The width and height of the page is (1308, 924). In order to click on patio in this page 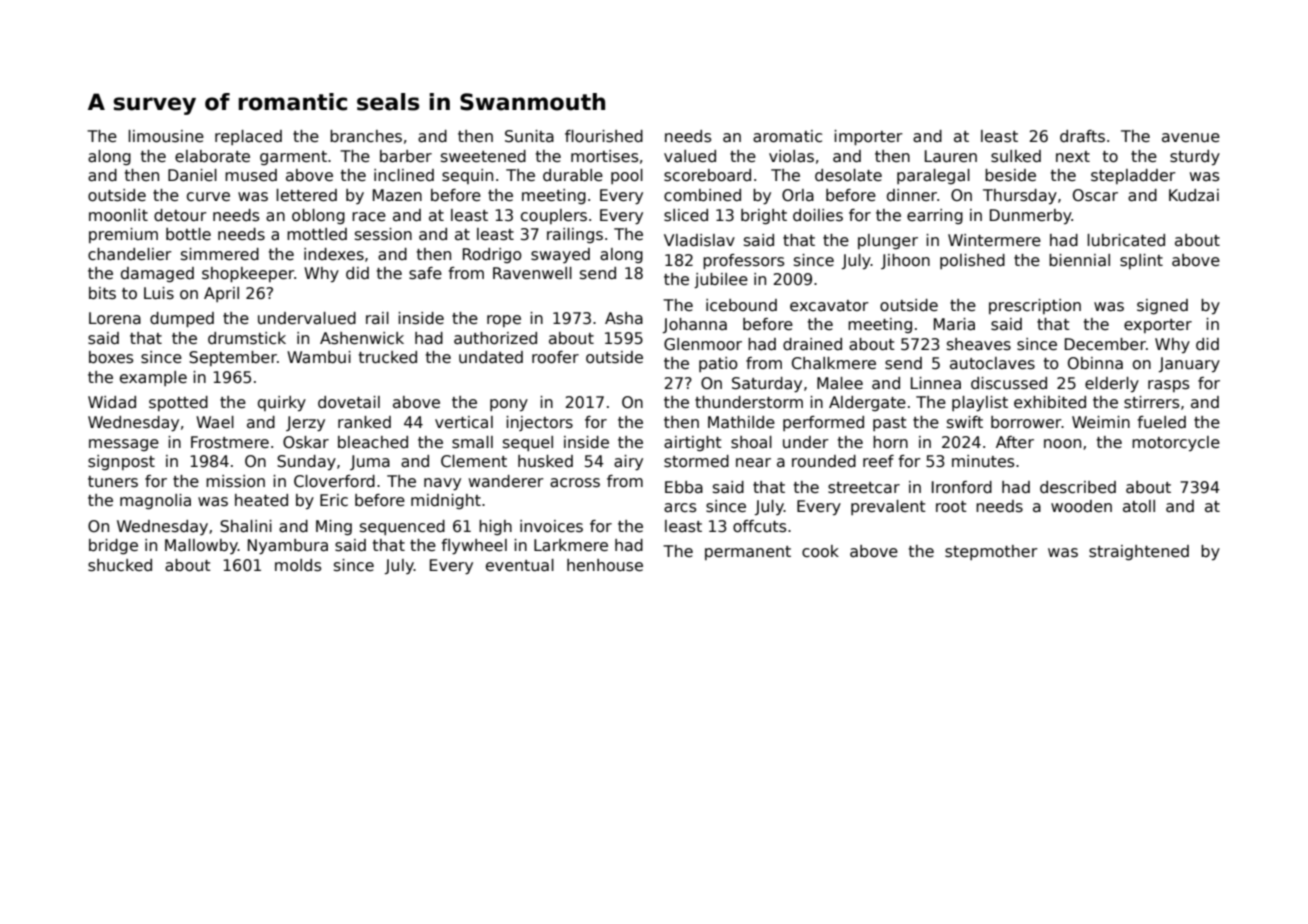, I will do `click(718, 364)`.
